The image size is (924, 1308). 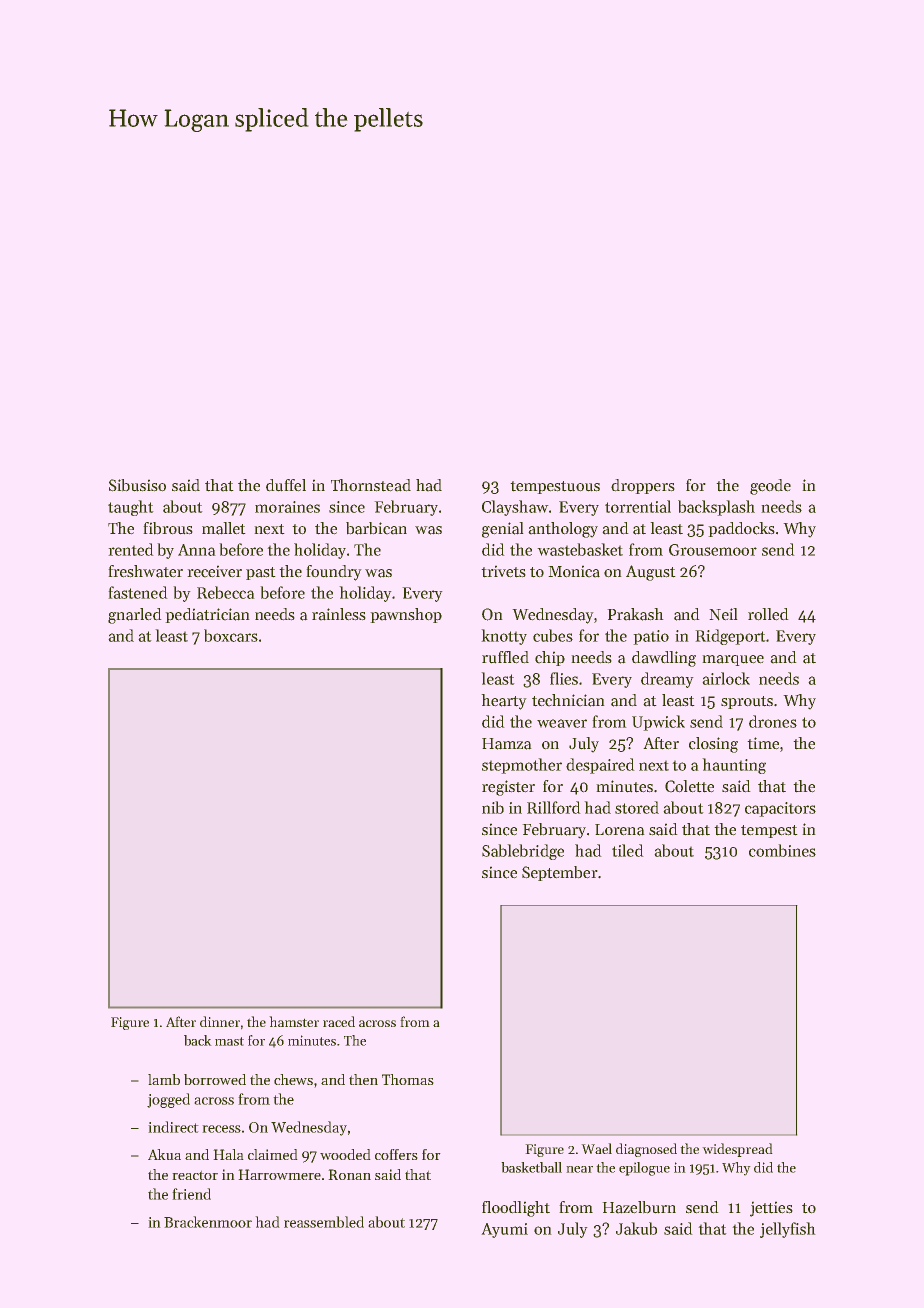 What do you see at coordinates (646, 1150) in the screenshot?
I see `diagnosed` at bounding box center [646, 1150].
